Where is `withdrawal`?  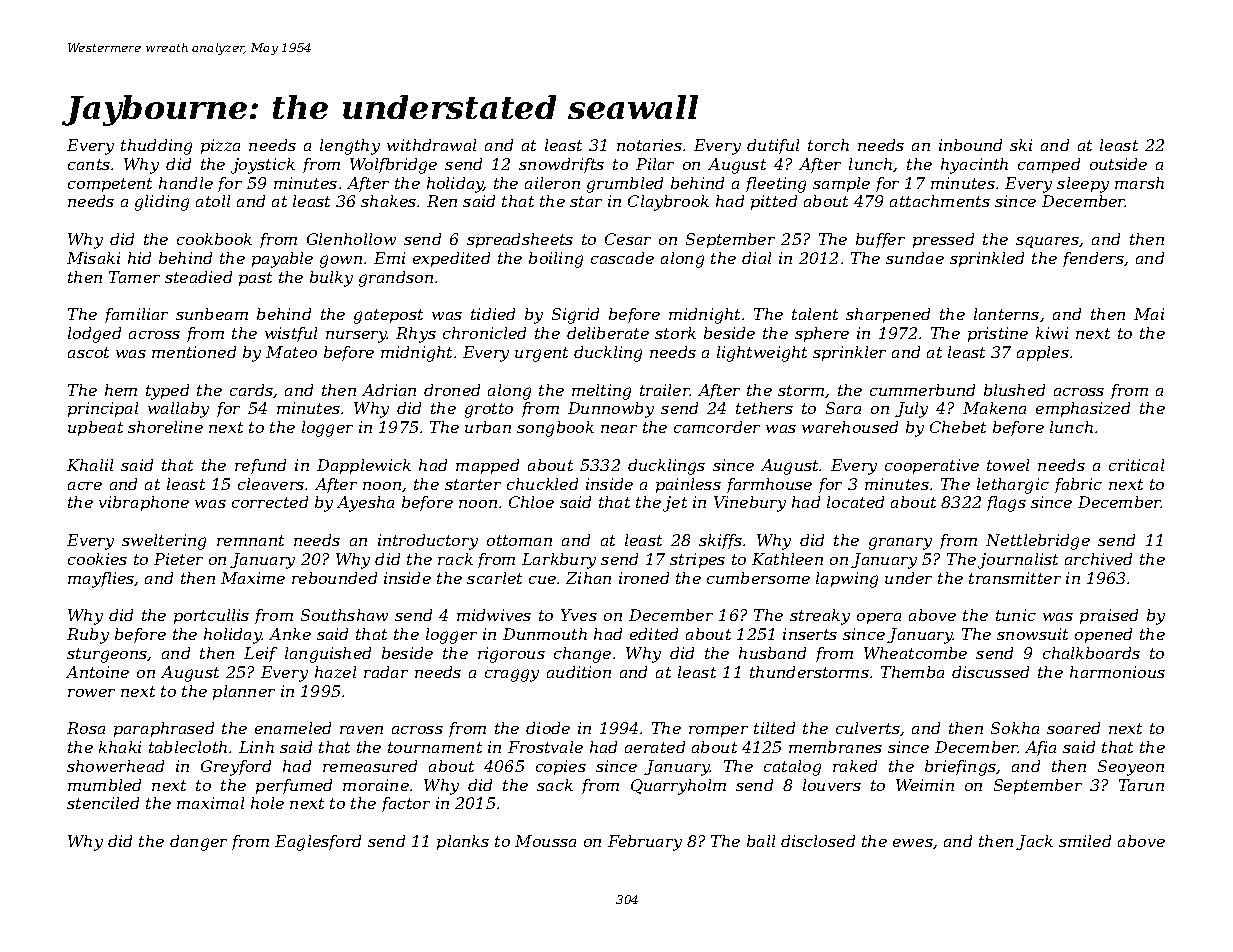
withdrawal is located at coordinates (431, 145).
